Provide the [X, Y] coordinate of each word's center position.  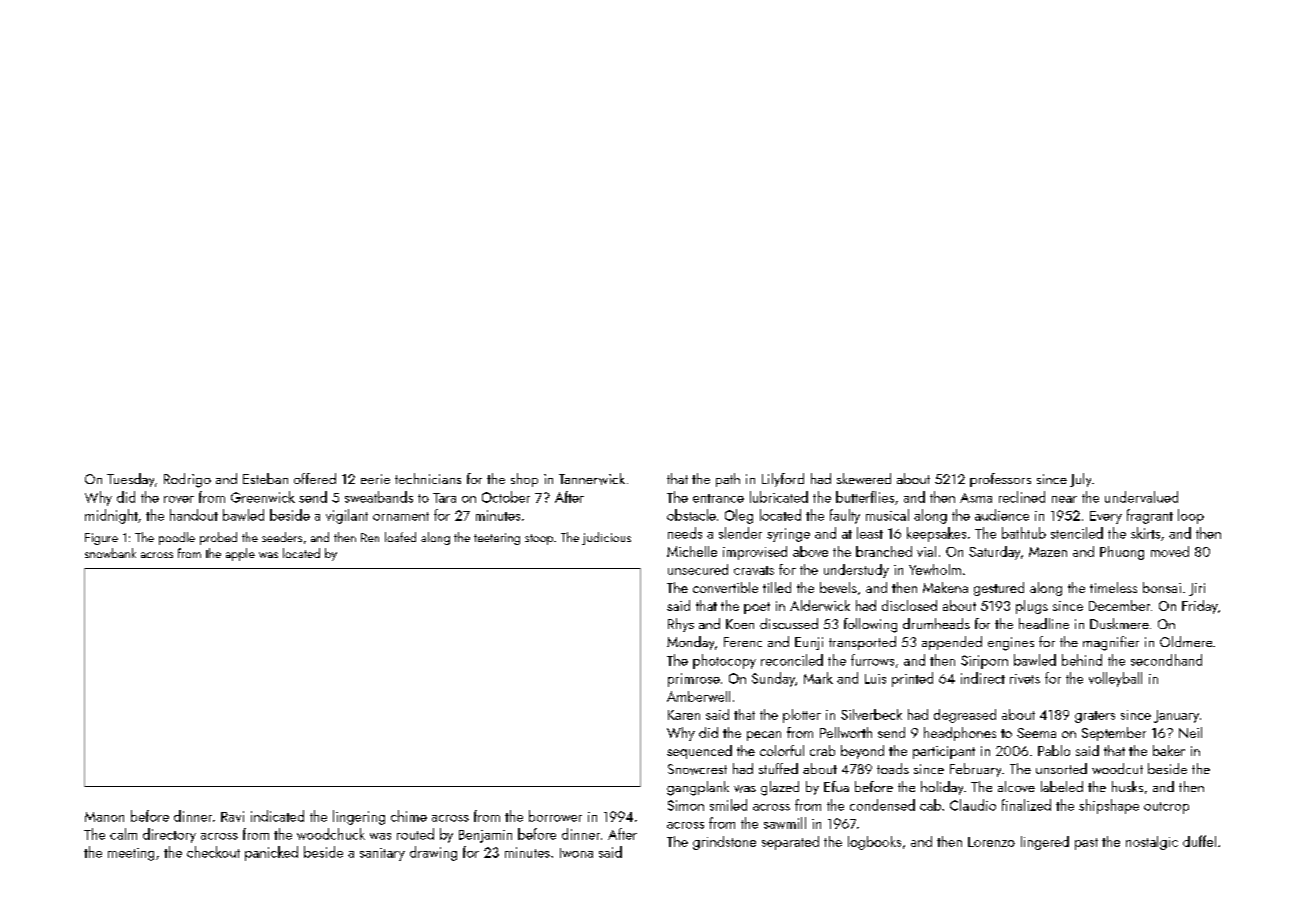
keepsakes [936, 534]
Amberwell [698, 696]
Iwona [576, 853]
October [506, 497]
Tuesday [130, 480]
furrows [872, 660]
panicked [271, 853]
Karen [684, 715]
